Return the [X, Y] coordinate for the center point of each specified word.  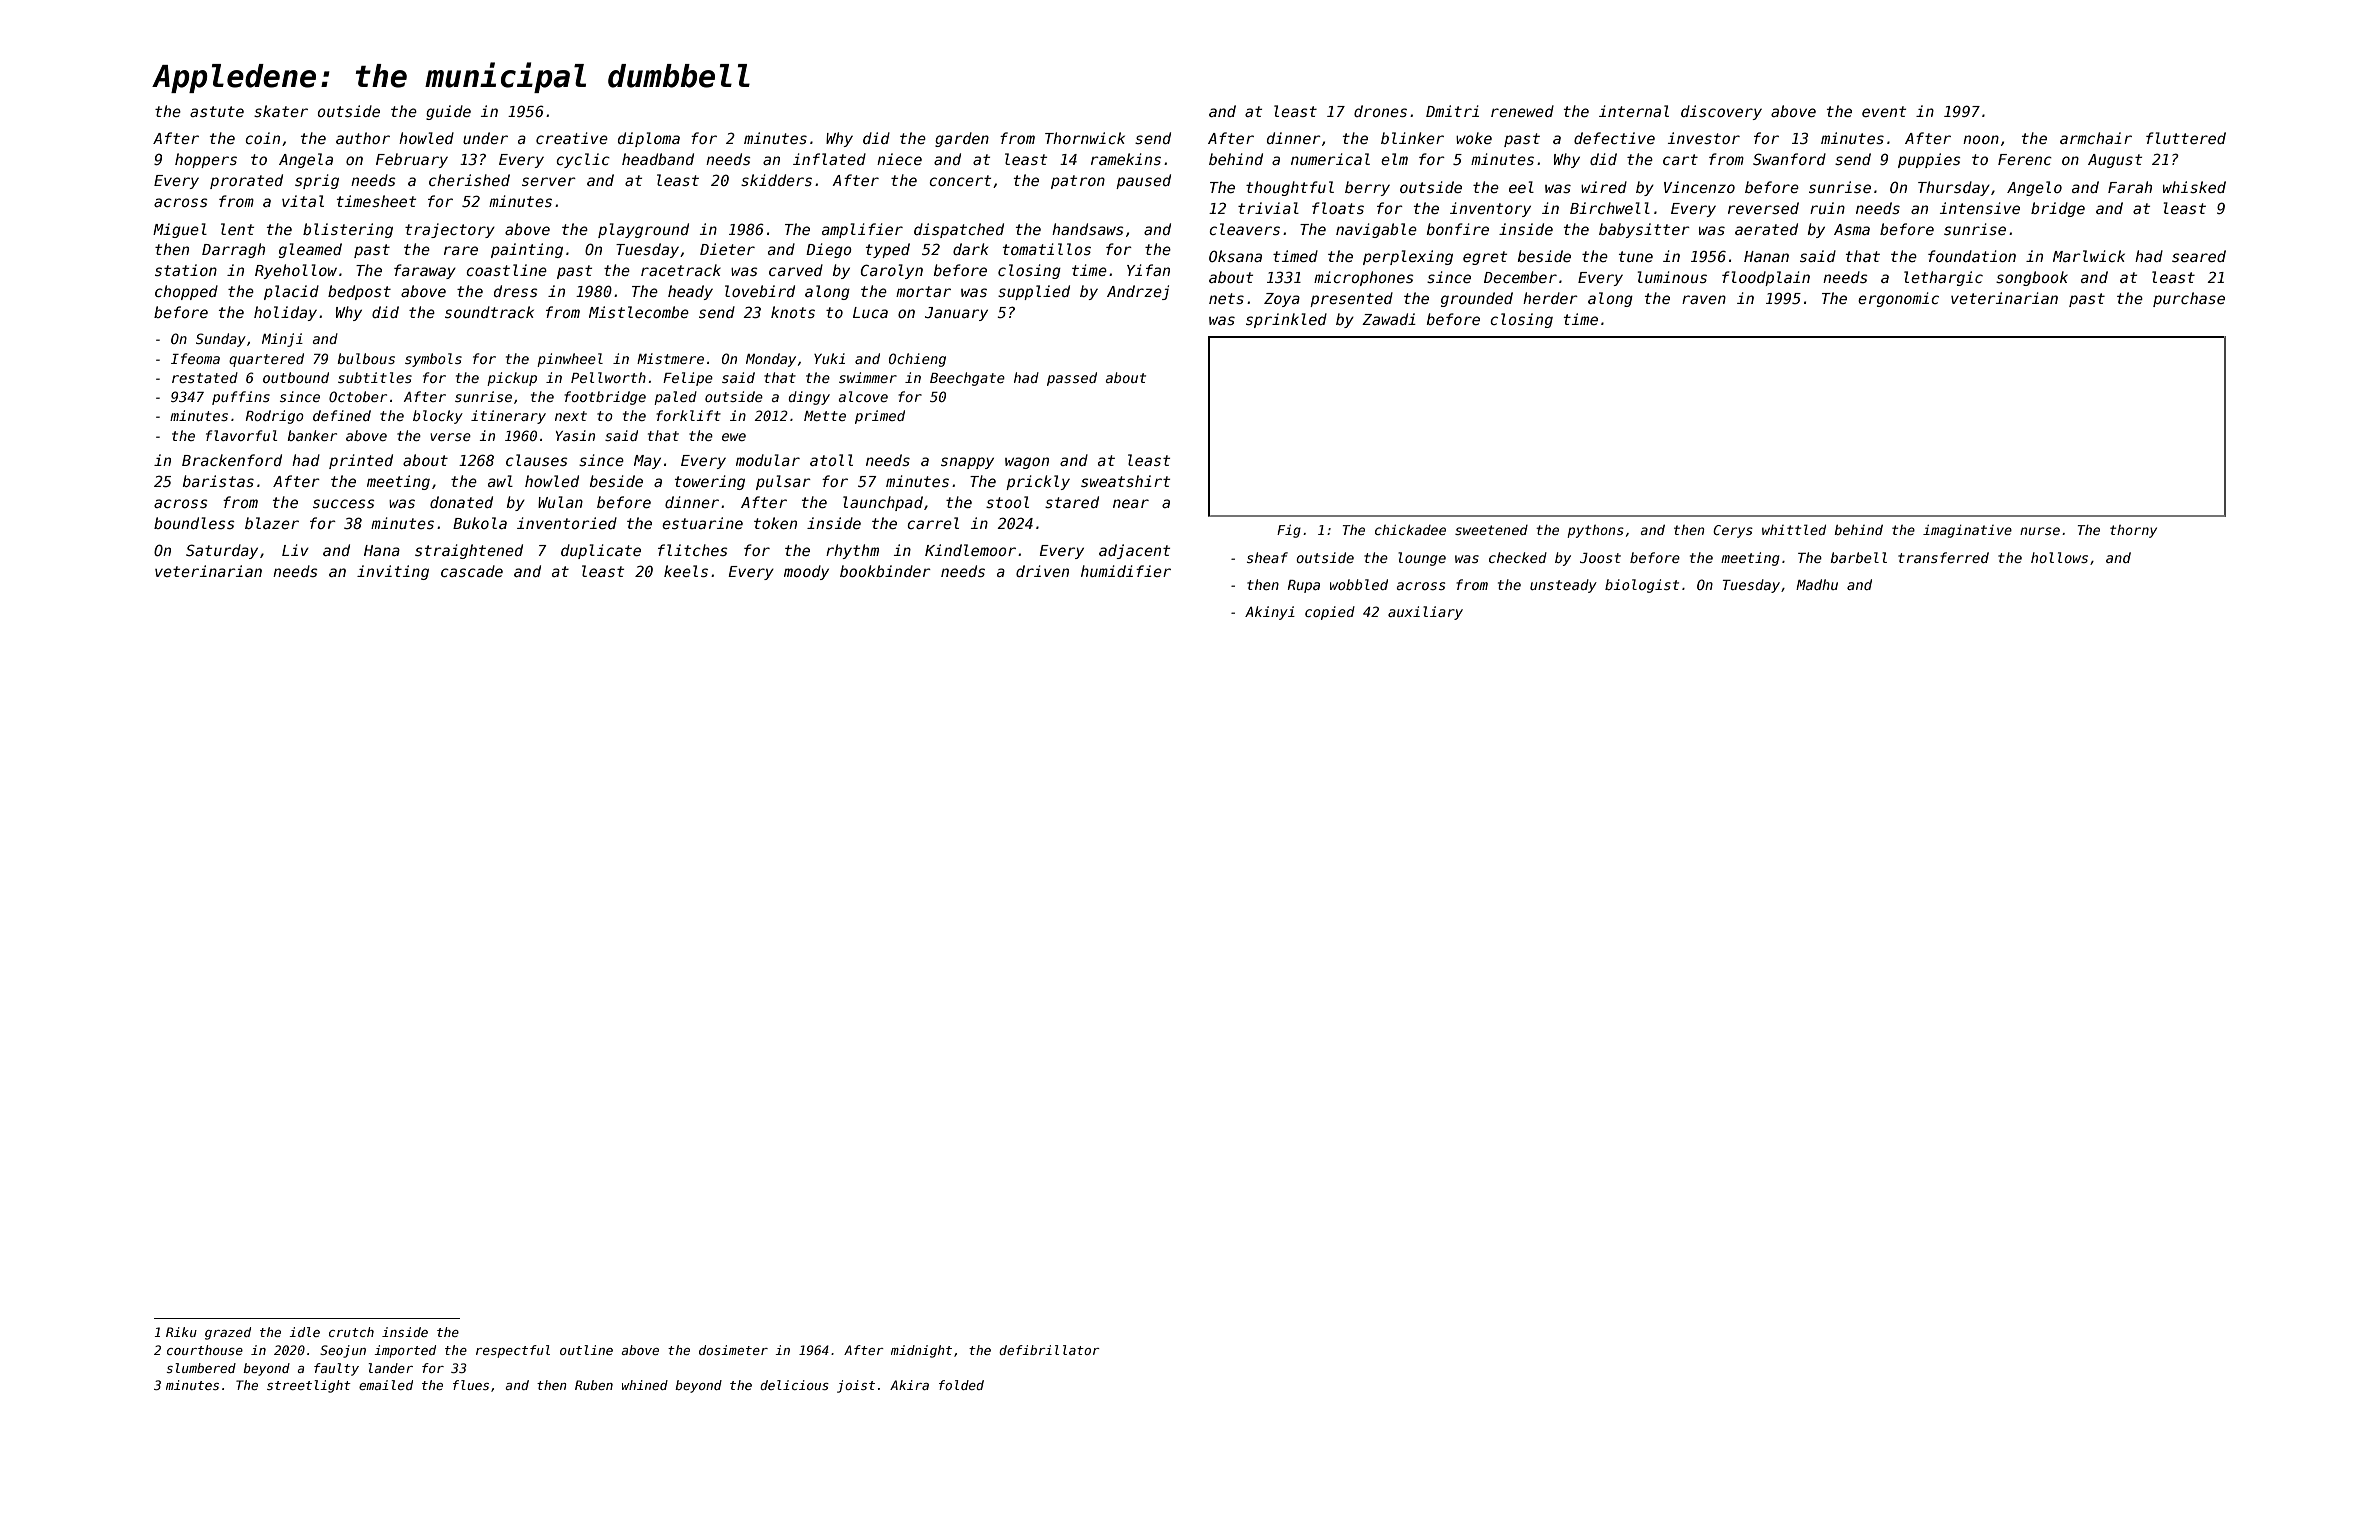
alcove [863, 396]
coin [262, 138]
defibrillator [1049, 1350]
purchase [2189, 299]
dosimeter [733, 1350]
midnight [921, 1351]
